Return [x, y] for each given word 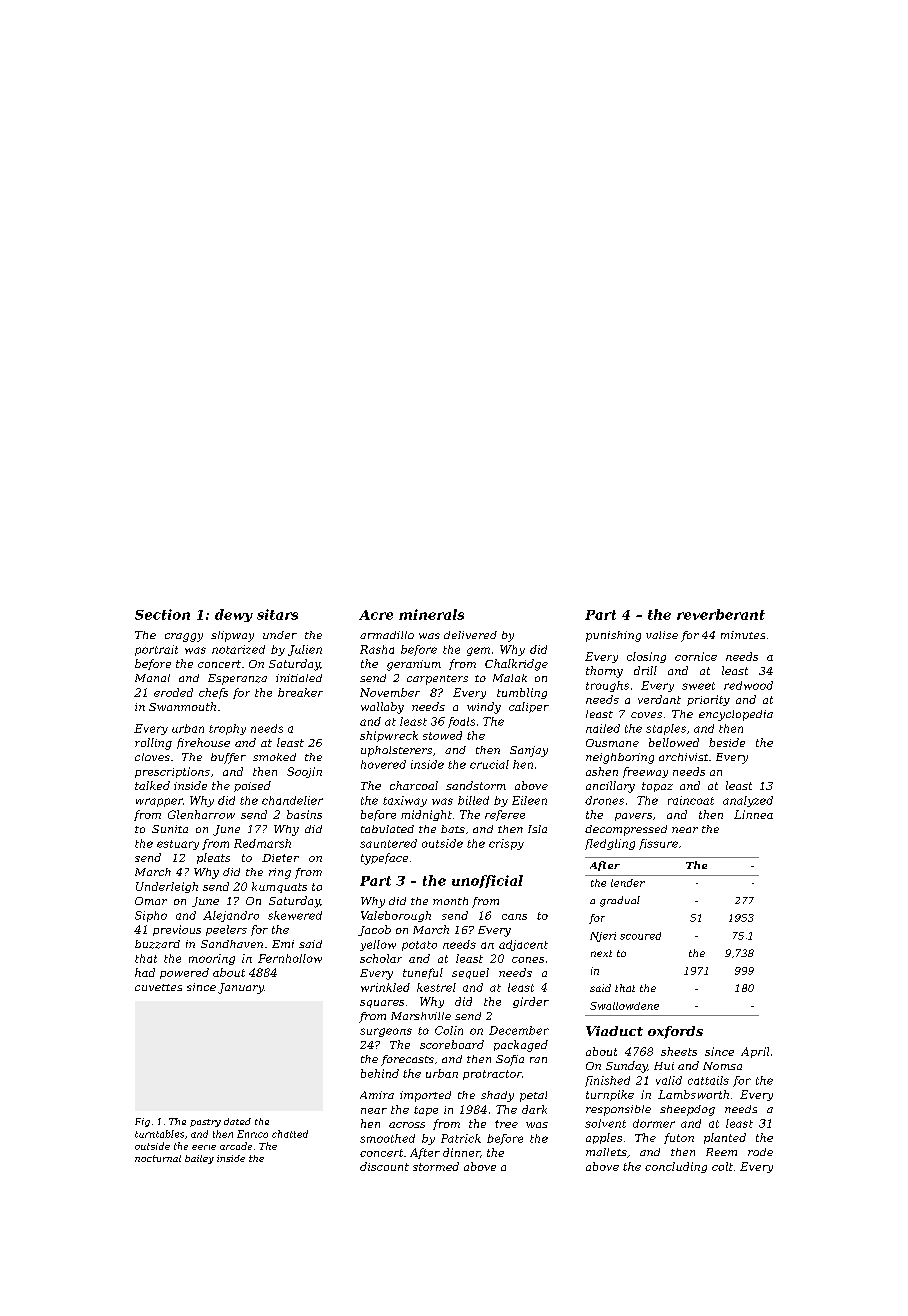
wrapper [159, 802]
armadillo [387, 635]
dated [237, 1121]
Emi [283, 944]
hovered [383, 764]
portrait [156, 650]
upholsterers [396, 751]
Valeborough [396, 916]
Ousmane [612, 743]
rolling [153, 744]
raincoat [691, 800]
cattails [708, 1080]
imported [425, 1096]
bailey [199, 1159]
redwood [748, 685]
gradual [620, 901]
